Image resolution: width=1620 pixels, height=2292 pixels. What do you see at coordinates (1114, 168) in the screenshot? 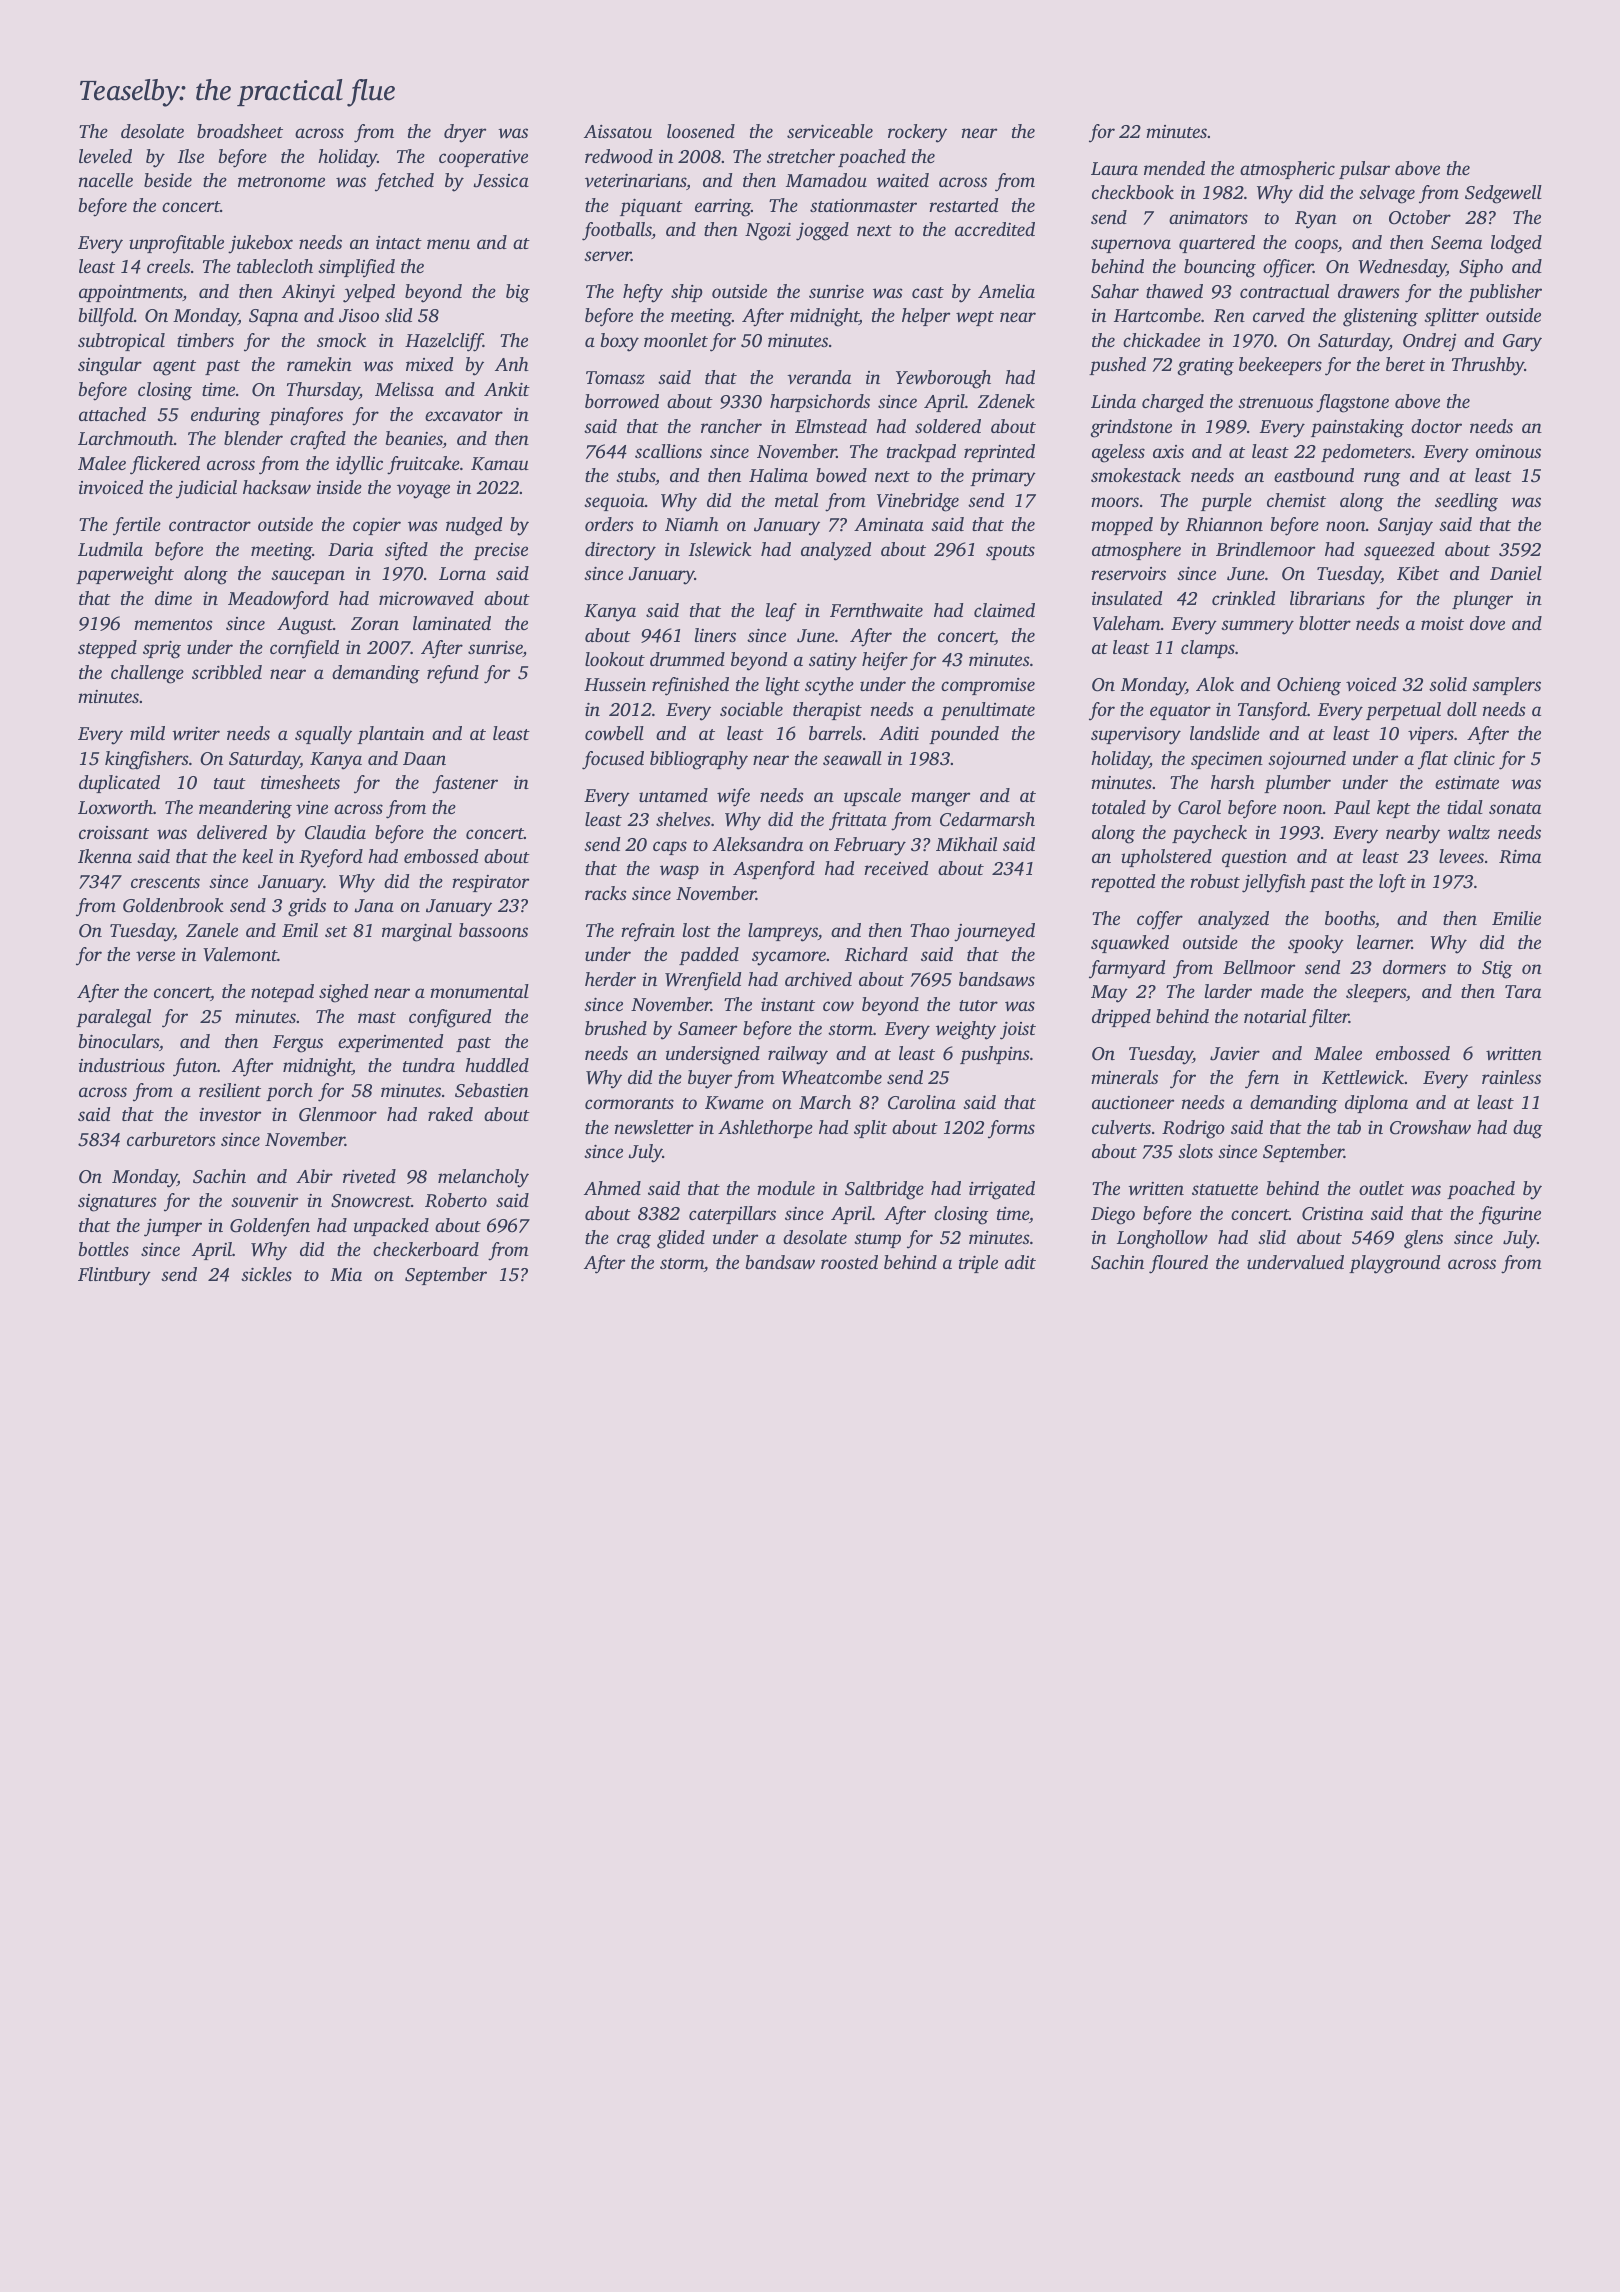
I see `Laura` at bounding box center [1114, 168].
